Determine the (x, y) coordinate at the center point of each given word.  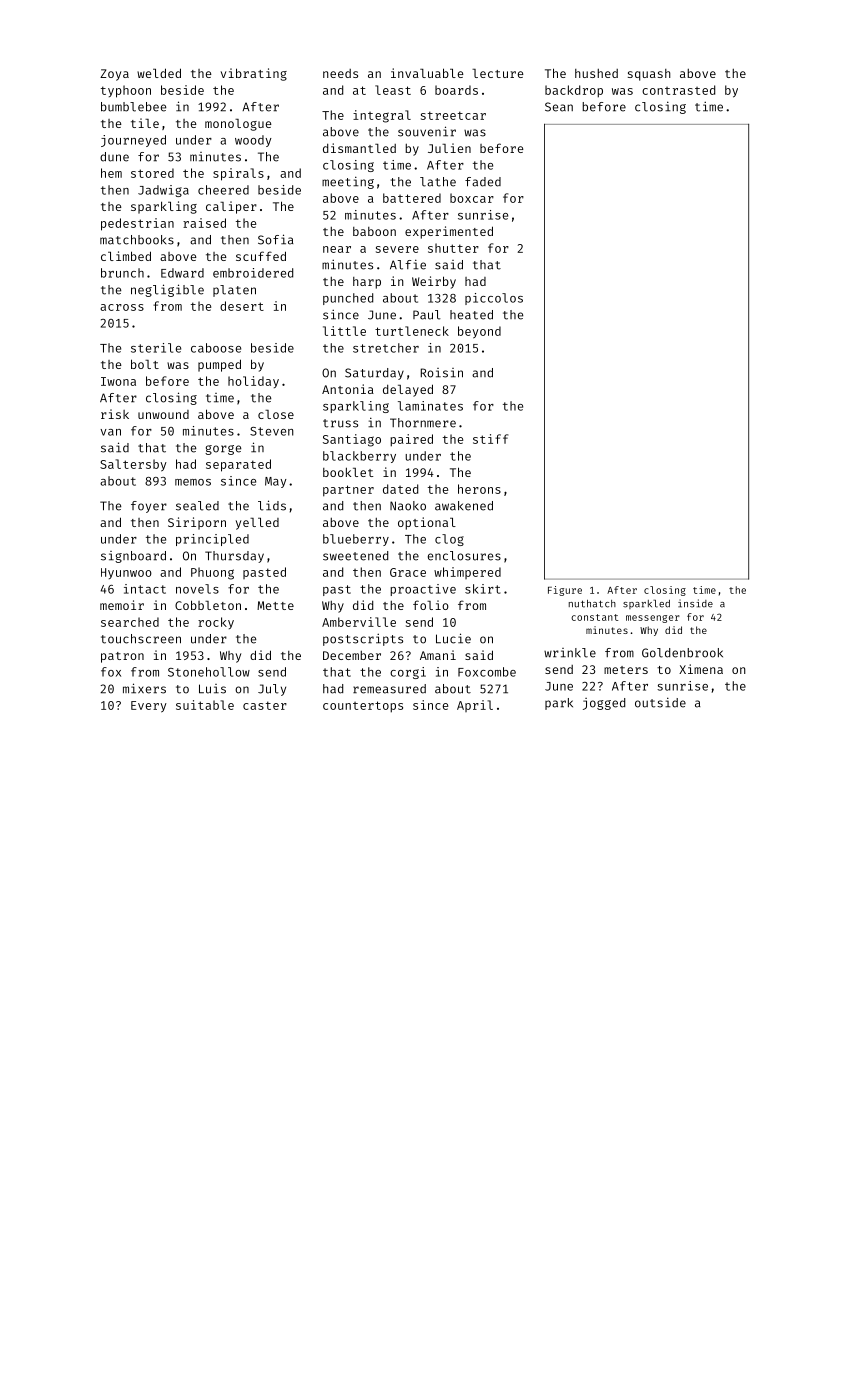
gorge (223, 450)
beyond (479, 332)
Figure (565, 591)
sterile (156, 348)
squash (649, 75)
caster (265, 705)
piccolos (494, 299)
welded (159, 73)
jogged (604, 704)
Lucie (453, 638)
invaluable (427, 73)
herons (479, 489)
